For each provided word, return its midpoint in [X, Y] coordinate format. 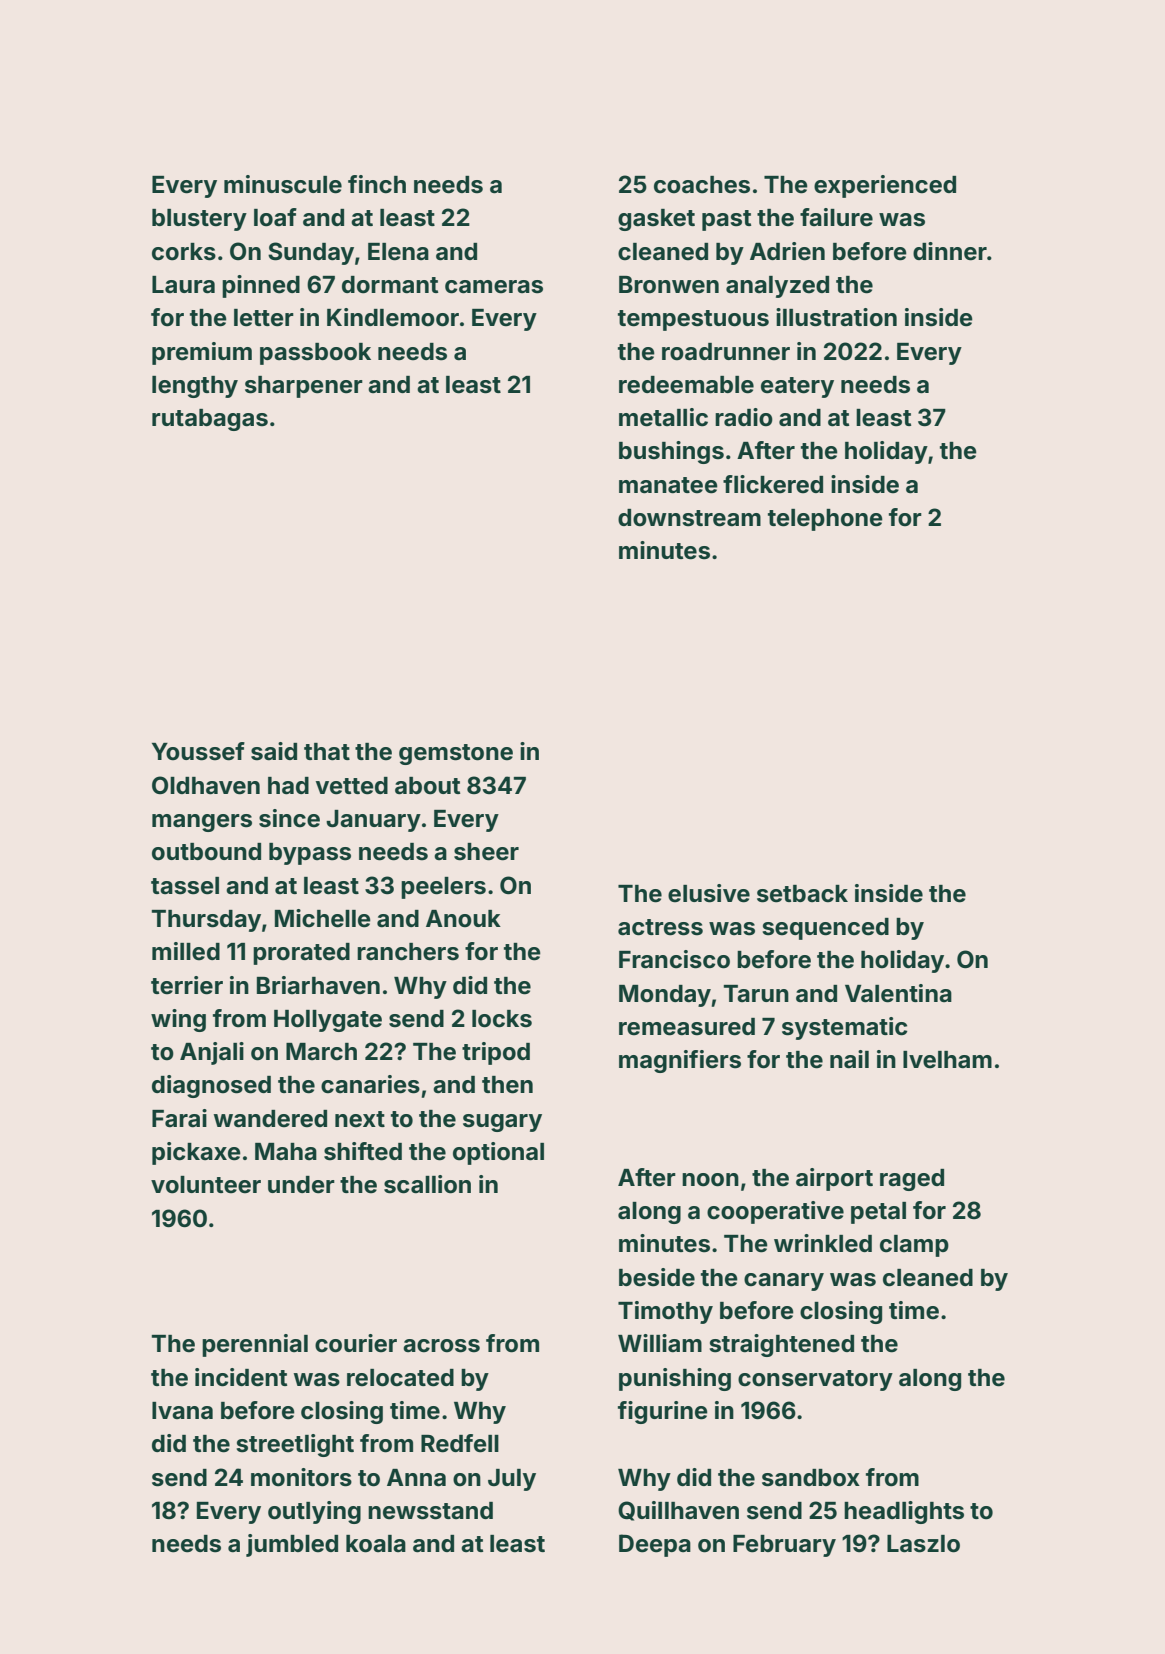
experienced [885, 186]
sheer [486, 852]
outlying [314, 1512]
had [288, 786]
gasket [656, 220]
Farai [179, 1118]
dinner [950, 251]
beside [657, 1277]
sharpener [304, 387]
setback [802, 894]
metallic [663, 417]
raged [912, 1180]
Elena [398, 252]
